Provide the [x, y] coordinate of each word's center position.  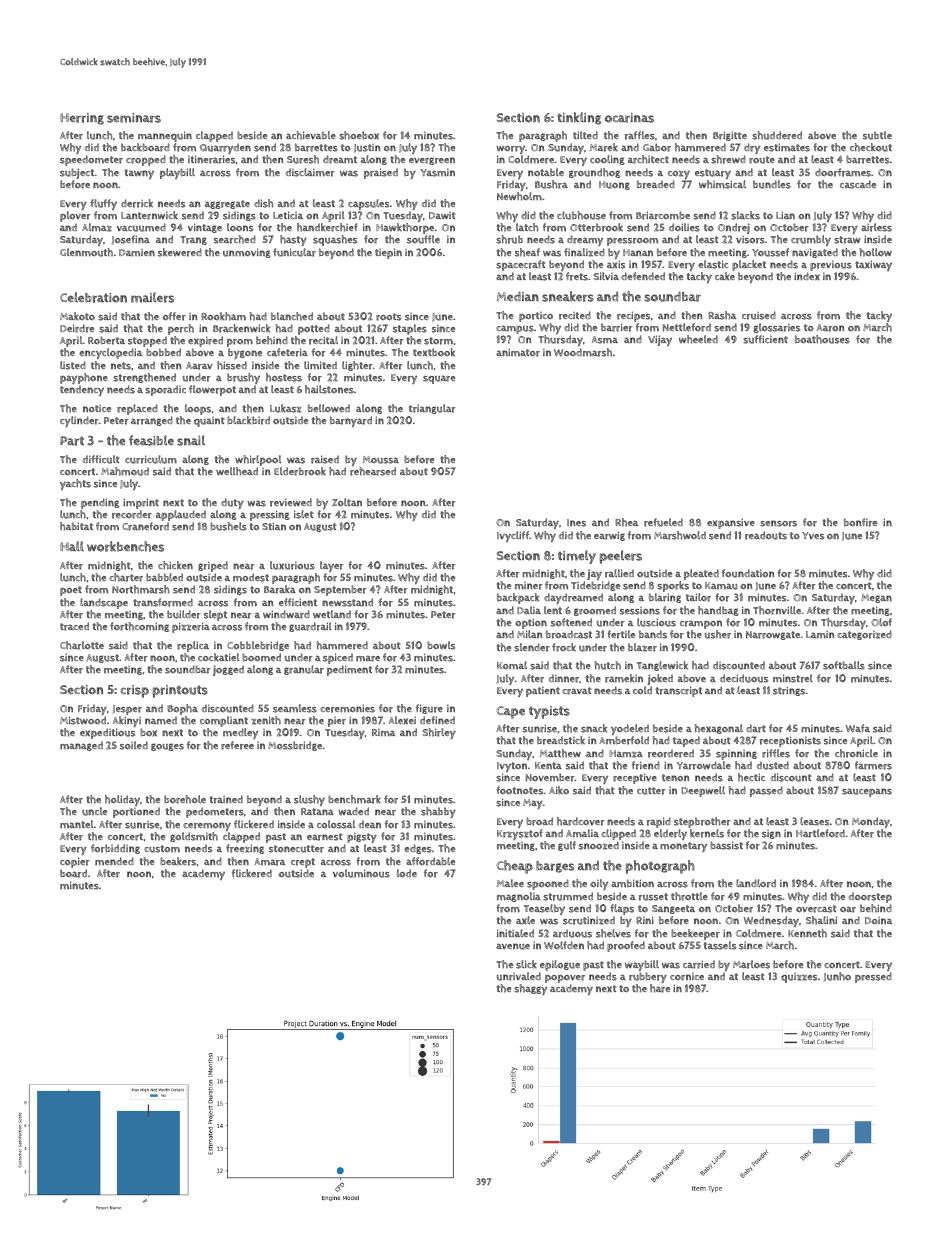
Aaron [831, 328]
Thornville [777, 610]
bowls [441, 645]
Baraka [280, 589]
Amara [269, 862]
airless [876, 227]
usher [718, 634]
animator [518, 352]
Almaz [97, 227]
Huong [614, 185]
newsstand [347, 602]
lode [407, 873]
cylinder [79, 421]
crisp [134, 691]
